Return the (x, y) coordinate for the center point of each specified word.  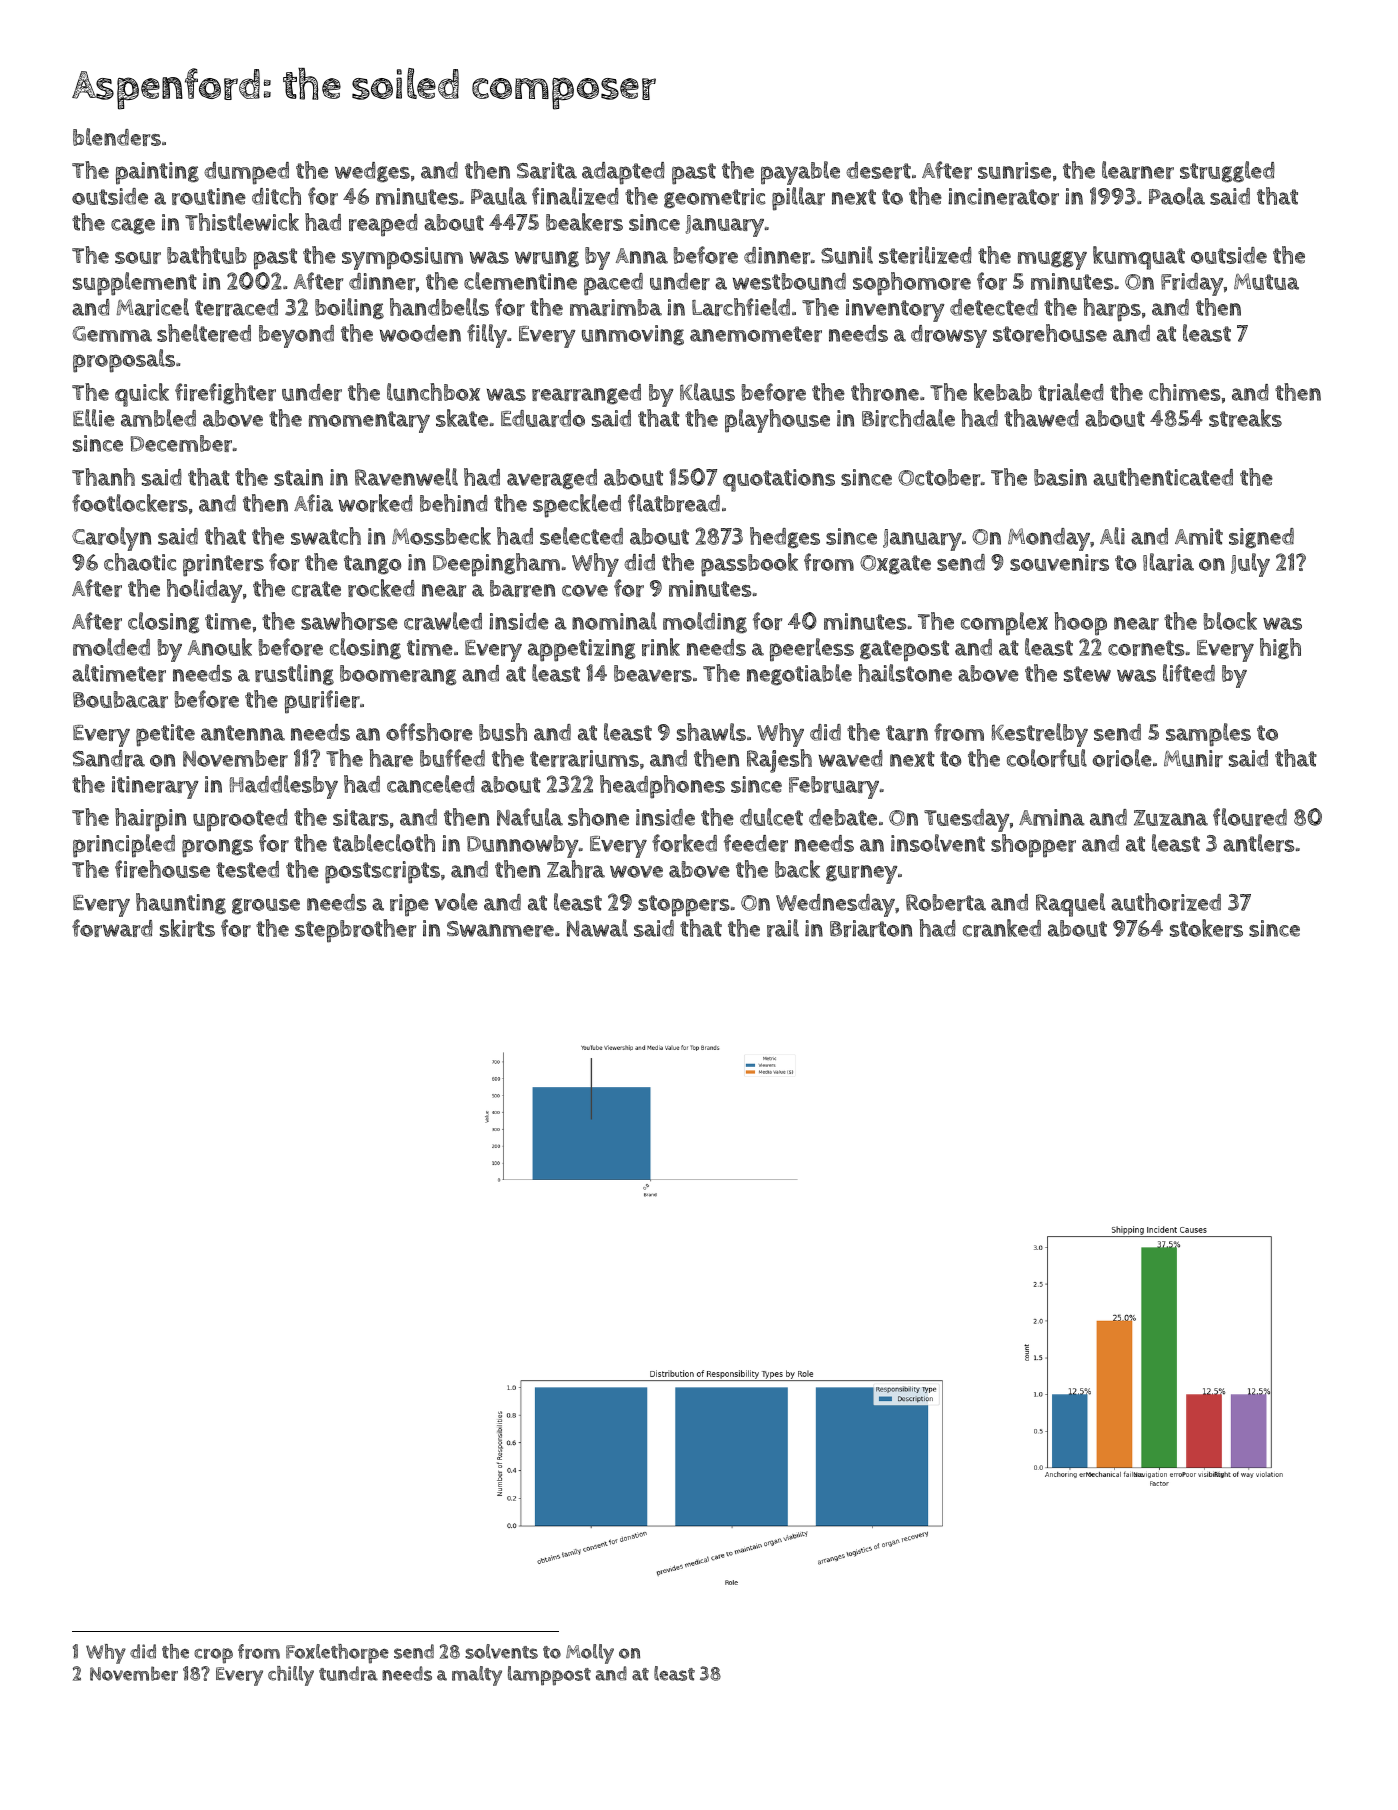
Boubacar (120, 699)
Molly (590, 1654)
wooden (420, 333)
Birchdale (908, 418)
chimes (1185, 392)
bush (503, 732)
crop (213, 1656)
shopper (1033, 846)
